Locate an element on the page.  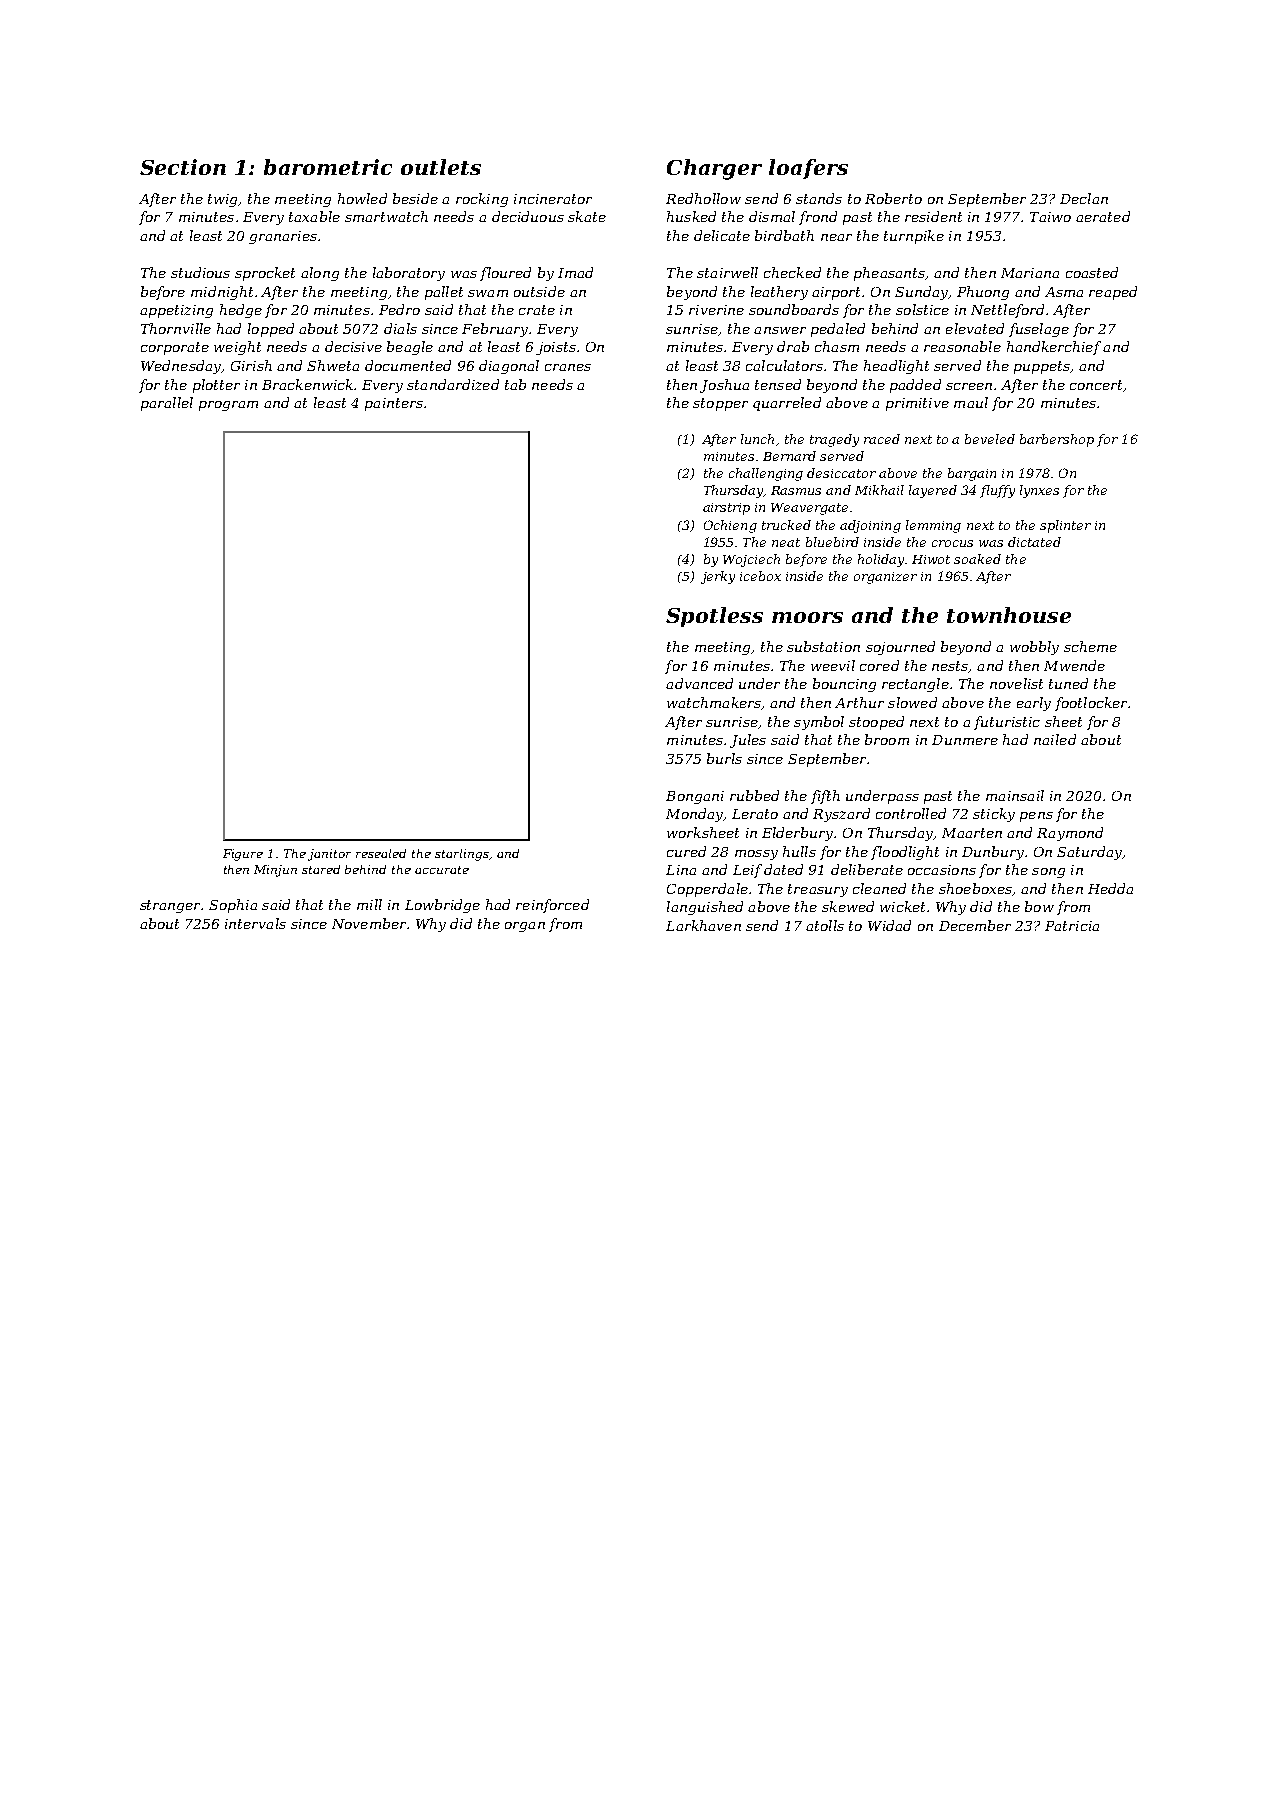
Larkhaven is located at coordinates (703, 925).
